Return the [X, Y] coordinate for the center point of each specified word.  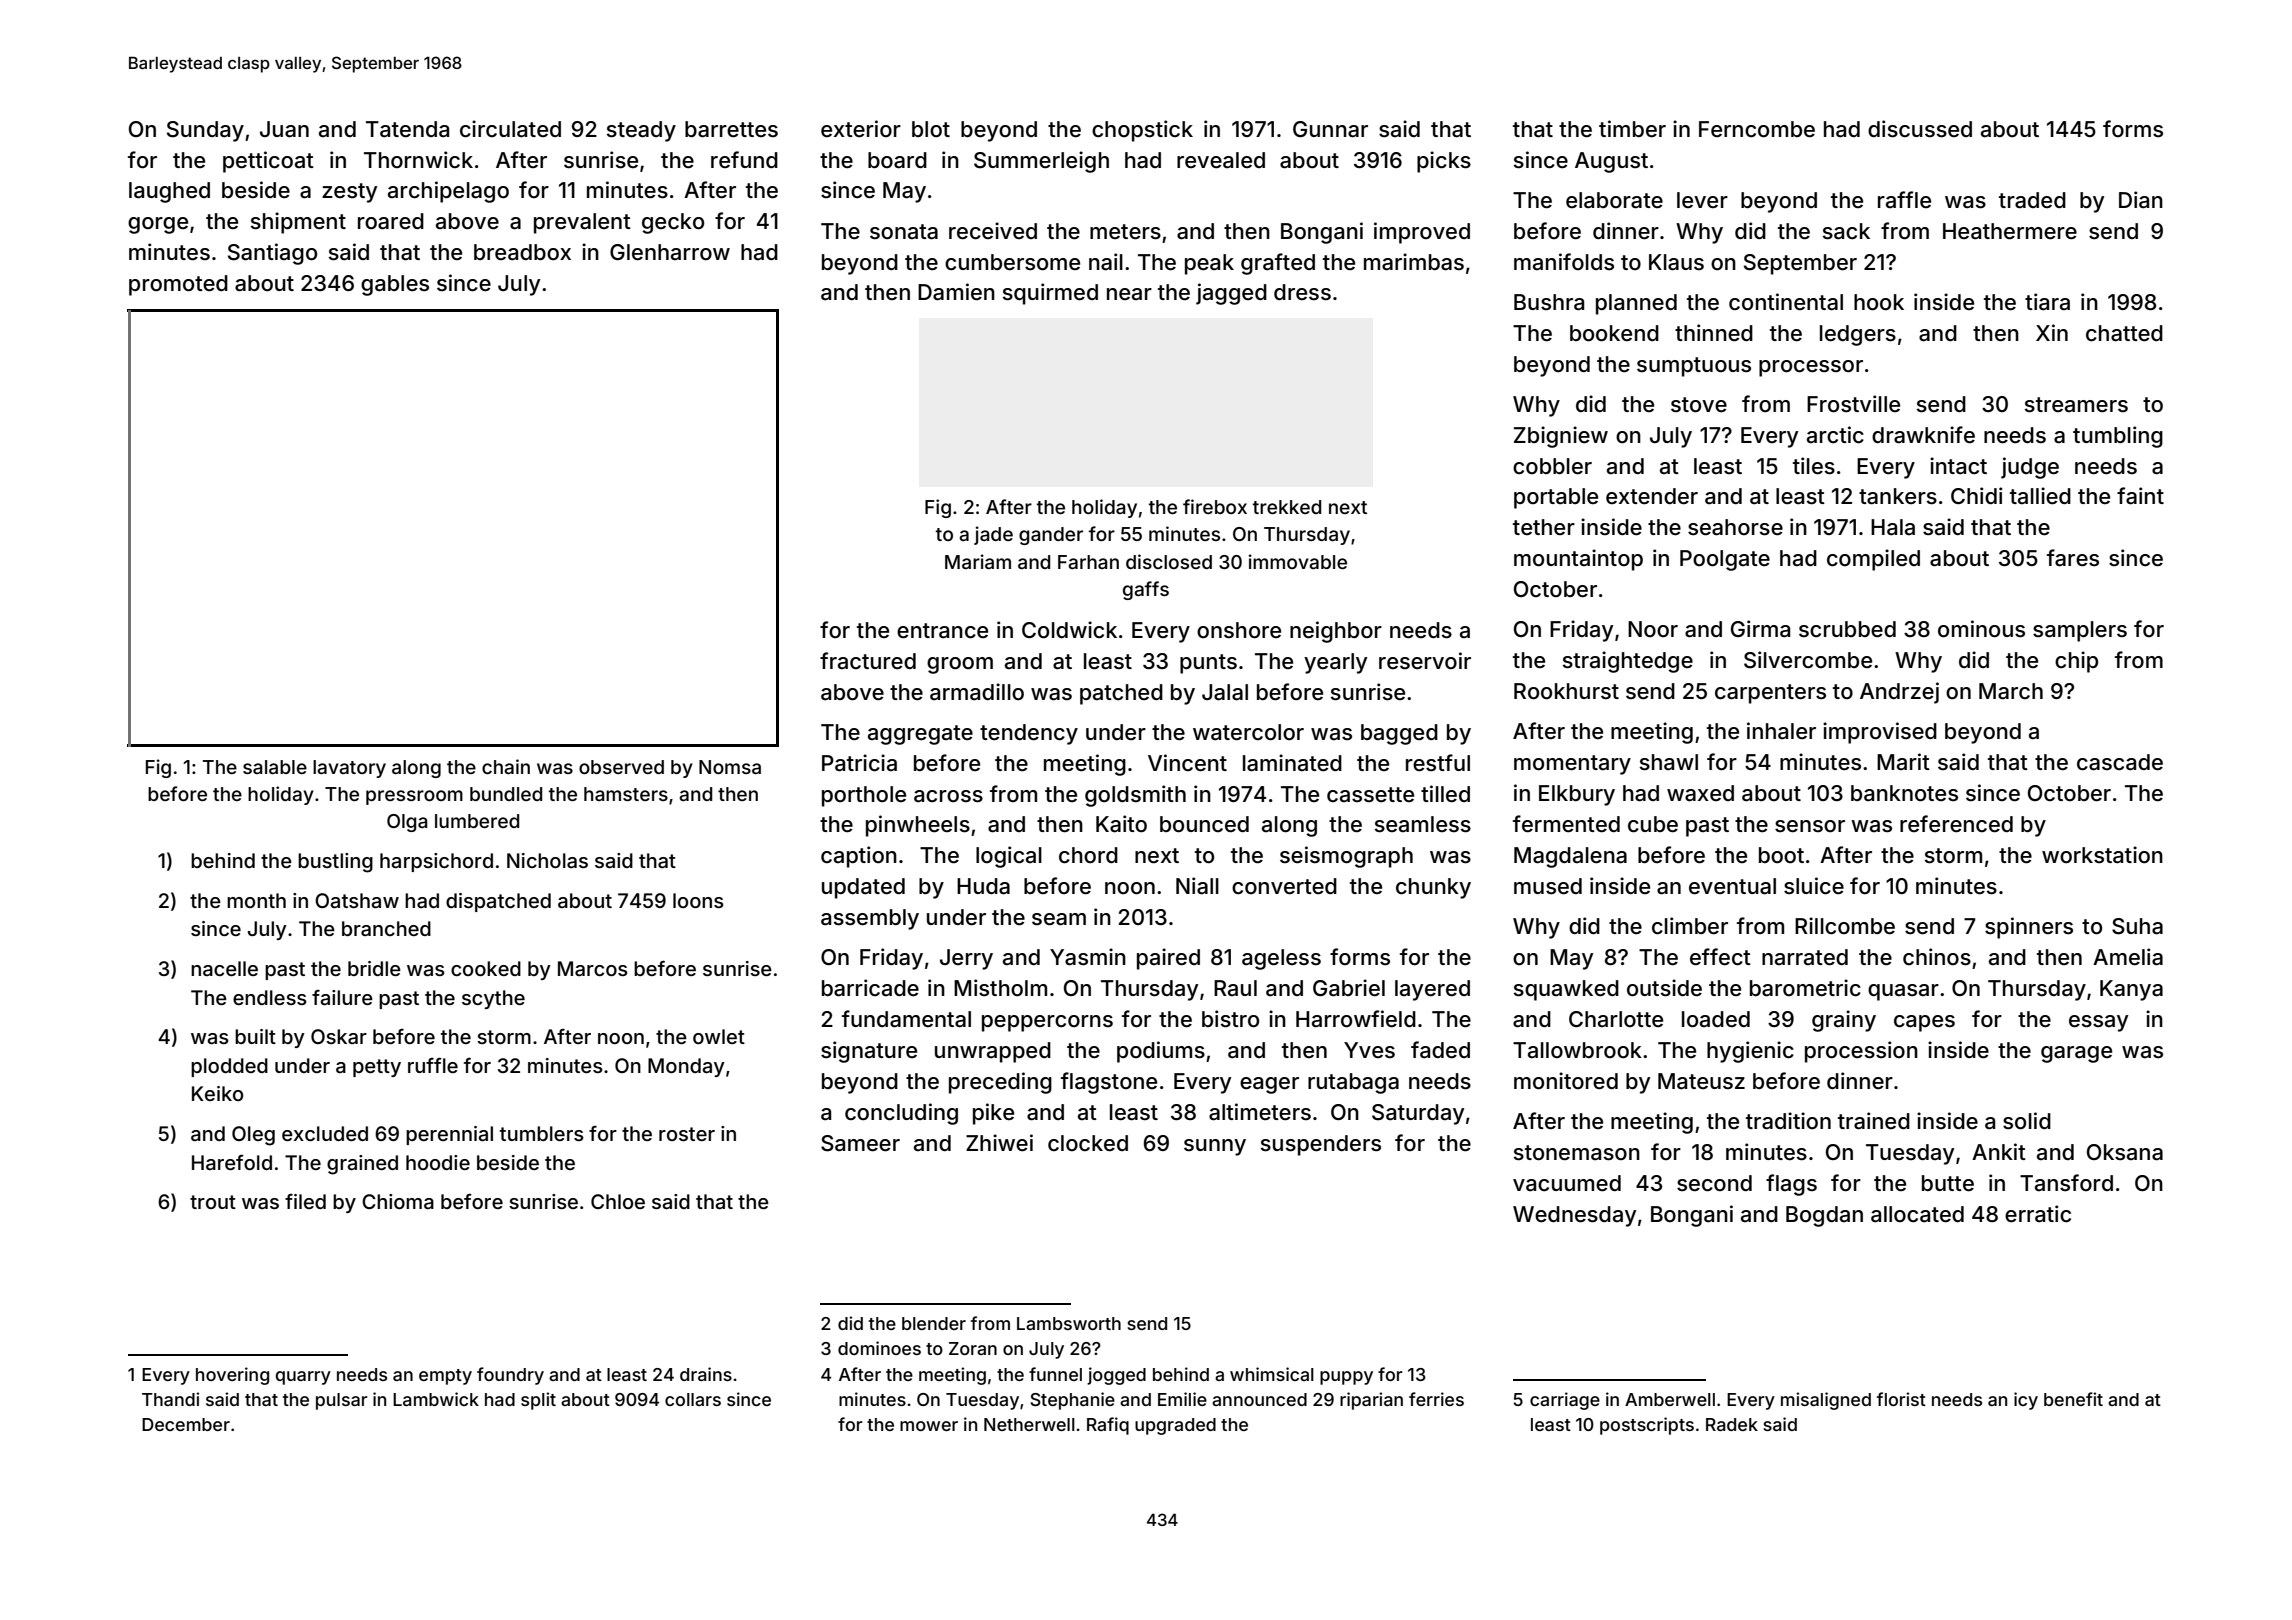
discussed [1920, 129]
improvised [1880, 733]
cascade [2120, 762]
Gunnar [1330, 129]
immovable [1298, 561]
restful [1438, 763]
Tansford [2066, 1183]
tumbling [2118, 437]
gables [395, 285]
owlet [719, 1036]
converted [1284, 886]
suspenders [1321, 1145]
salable [275, 767]
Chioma [398, 1201]
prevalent [582, 223]
